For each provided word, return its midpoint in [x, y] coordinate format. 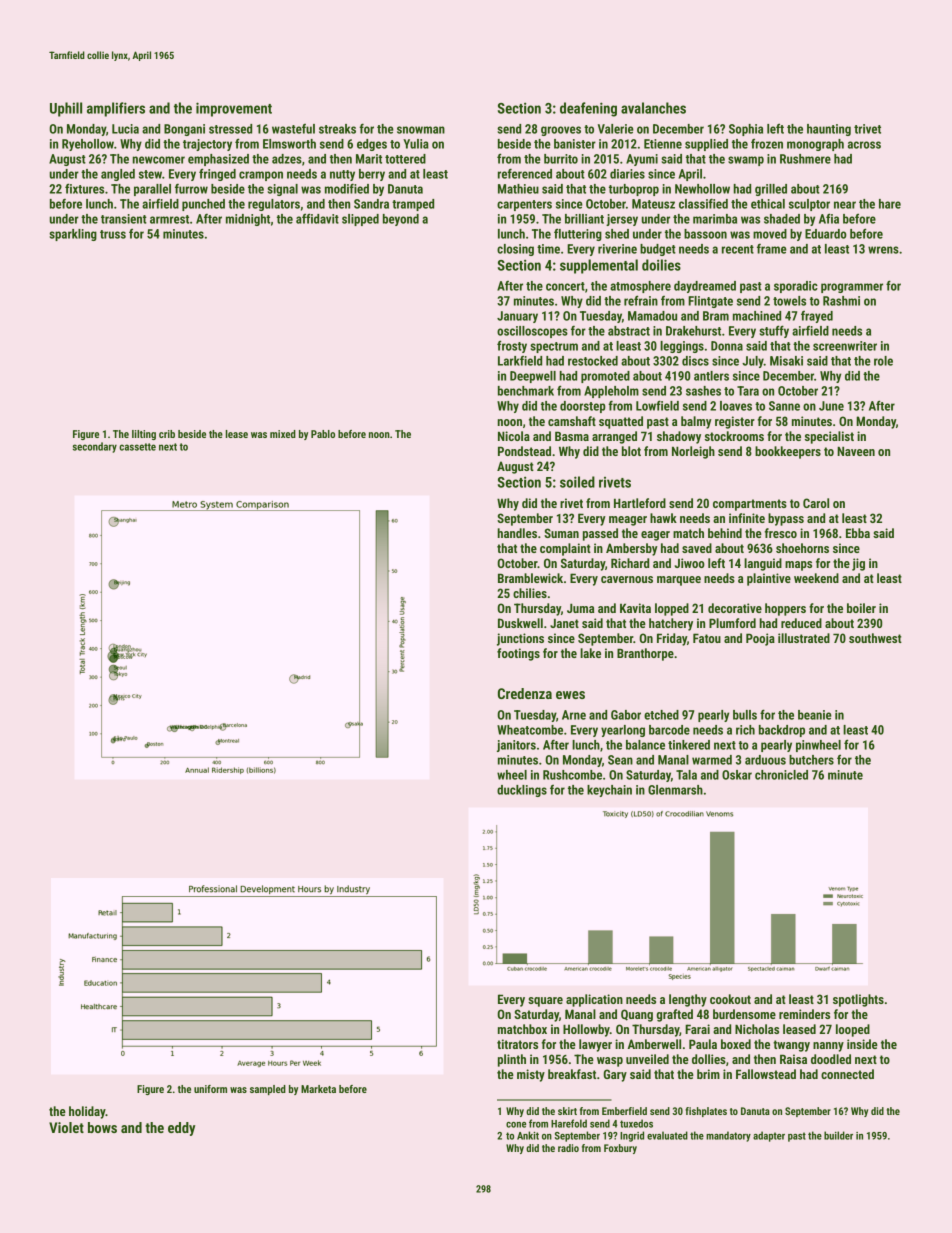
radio [568, 1148]
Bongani [184, 130]
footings [518, 654]
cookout [730, 999]
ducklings [522, 791]
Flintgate [710, 302]
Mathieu [518, 189]
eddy [181, 1129]
